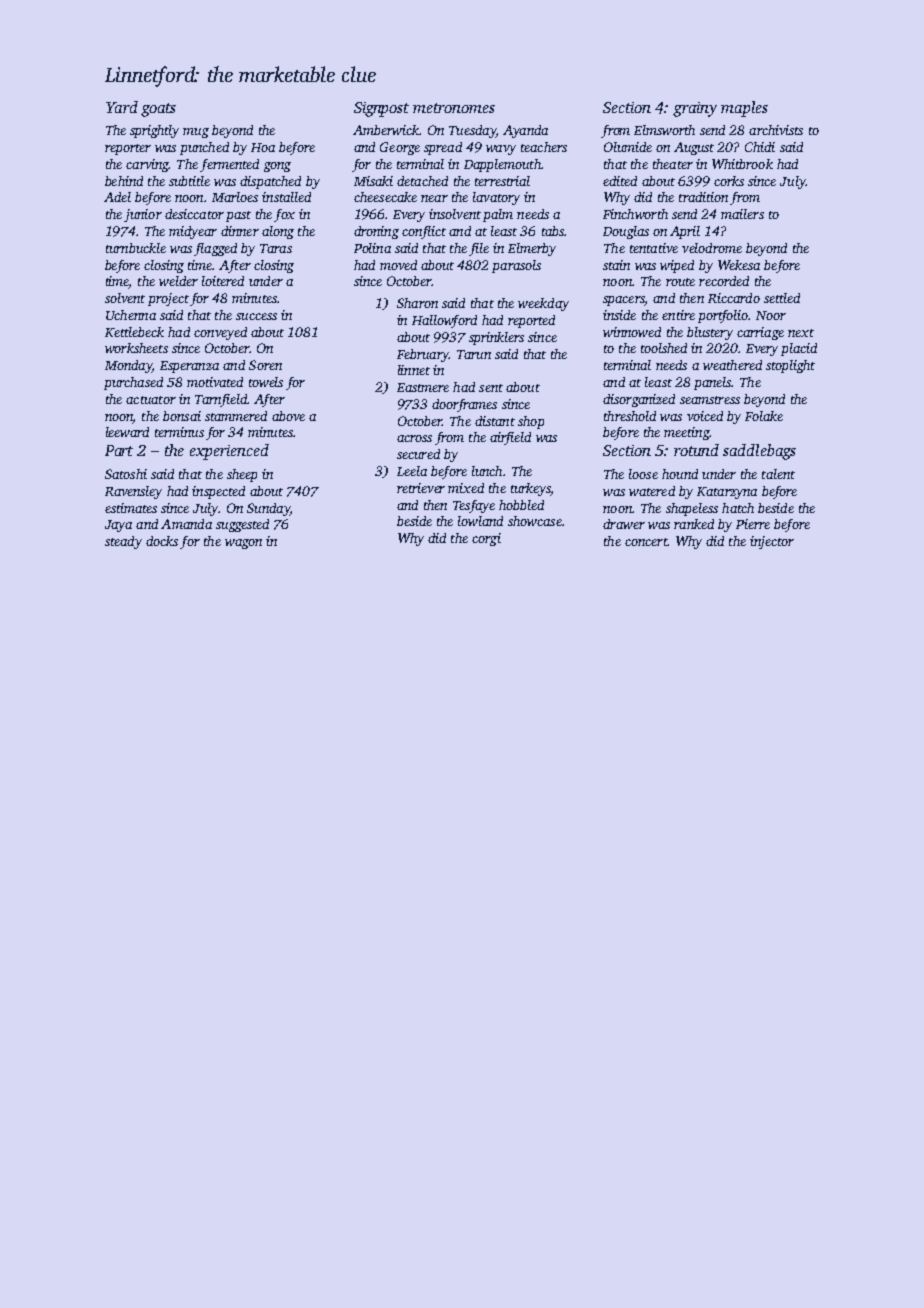  What do you see at coordinates (480, 521) in the screenshot?
I see `lowland` at bounding box center [480, 521].
